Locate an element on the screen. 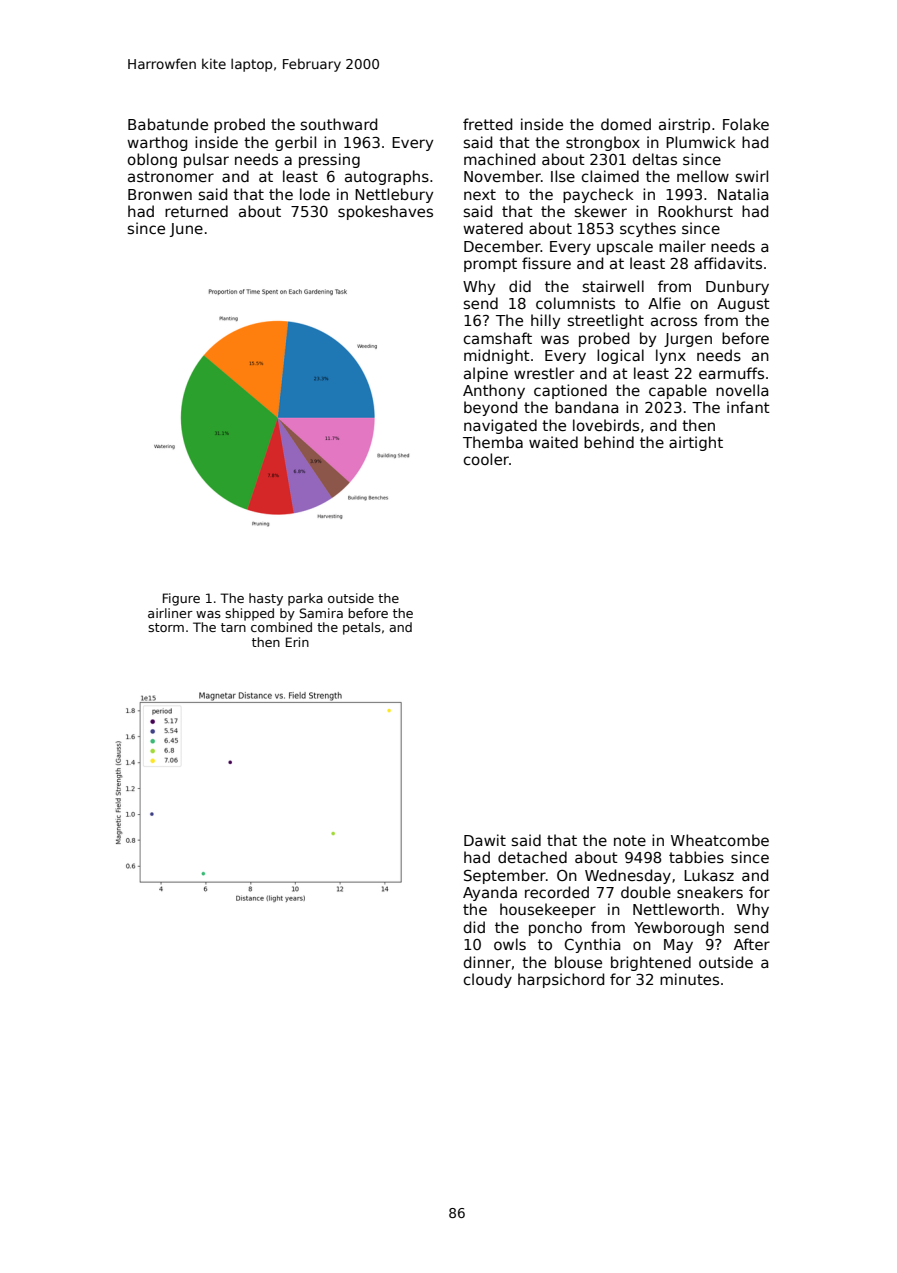 The width and height of the screenshot is (897, 1273). navigated is located at coordinates (500, 426).
